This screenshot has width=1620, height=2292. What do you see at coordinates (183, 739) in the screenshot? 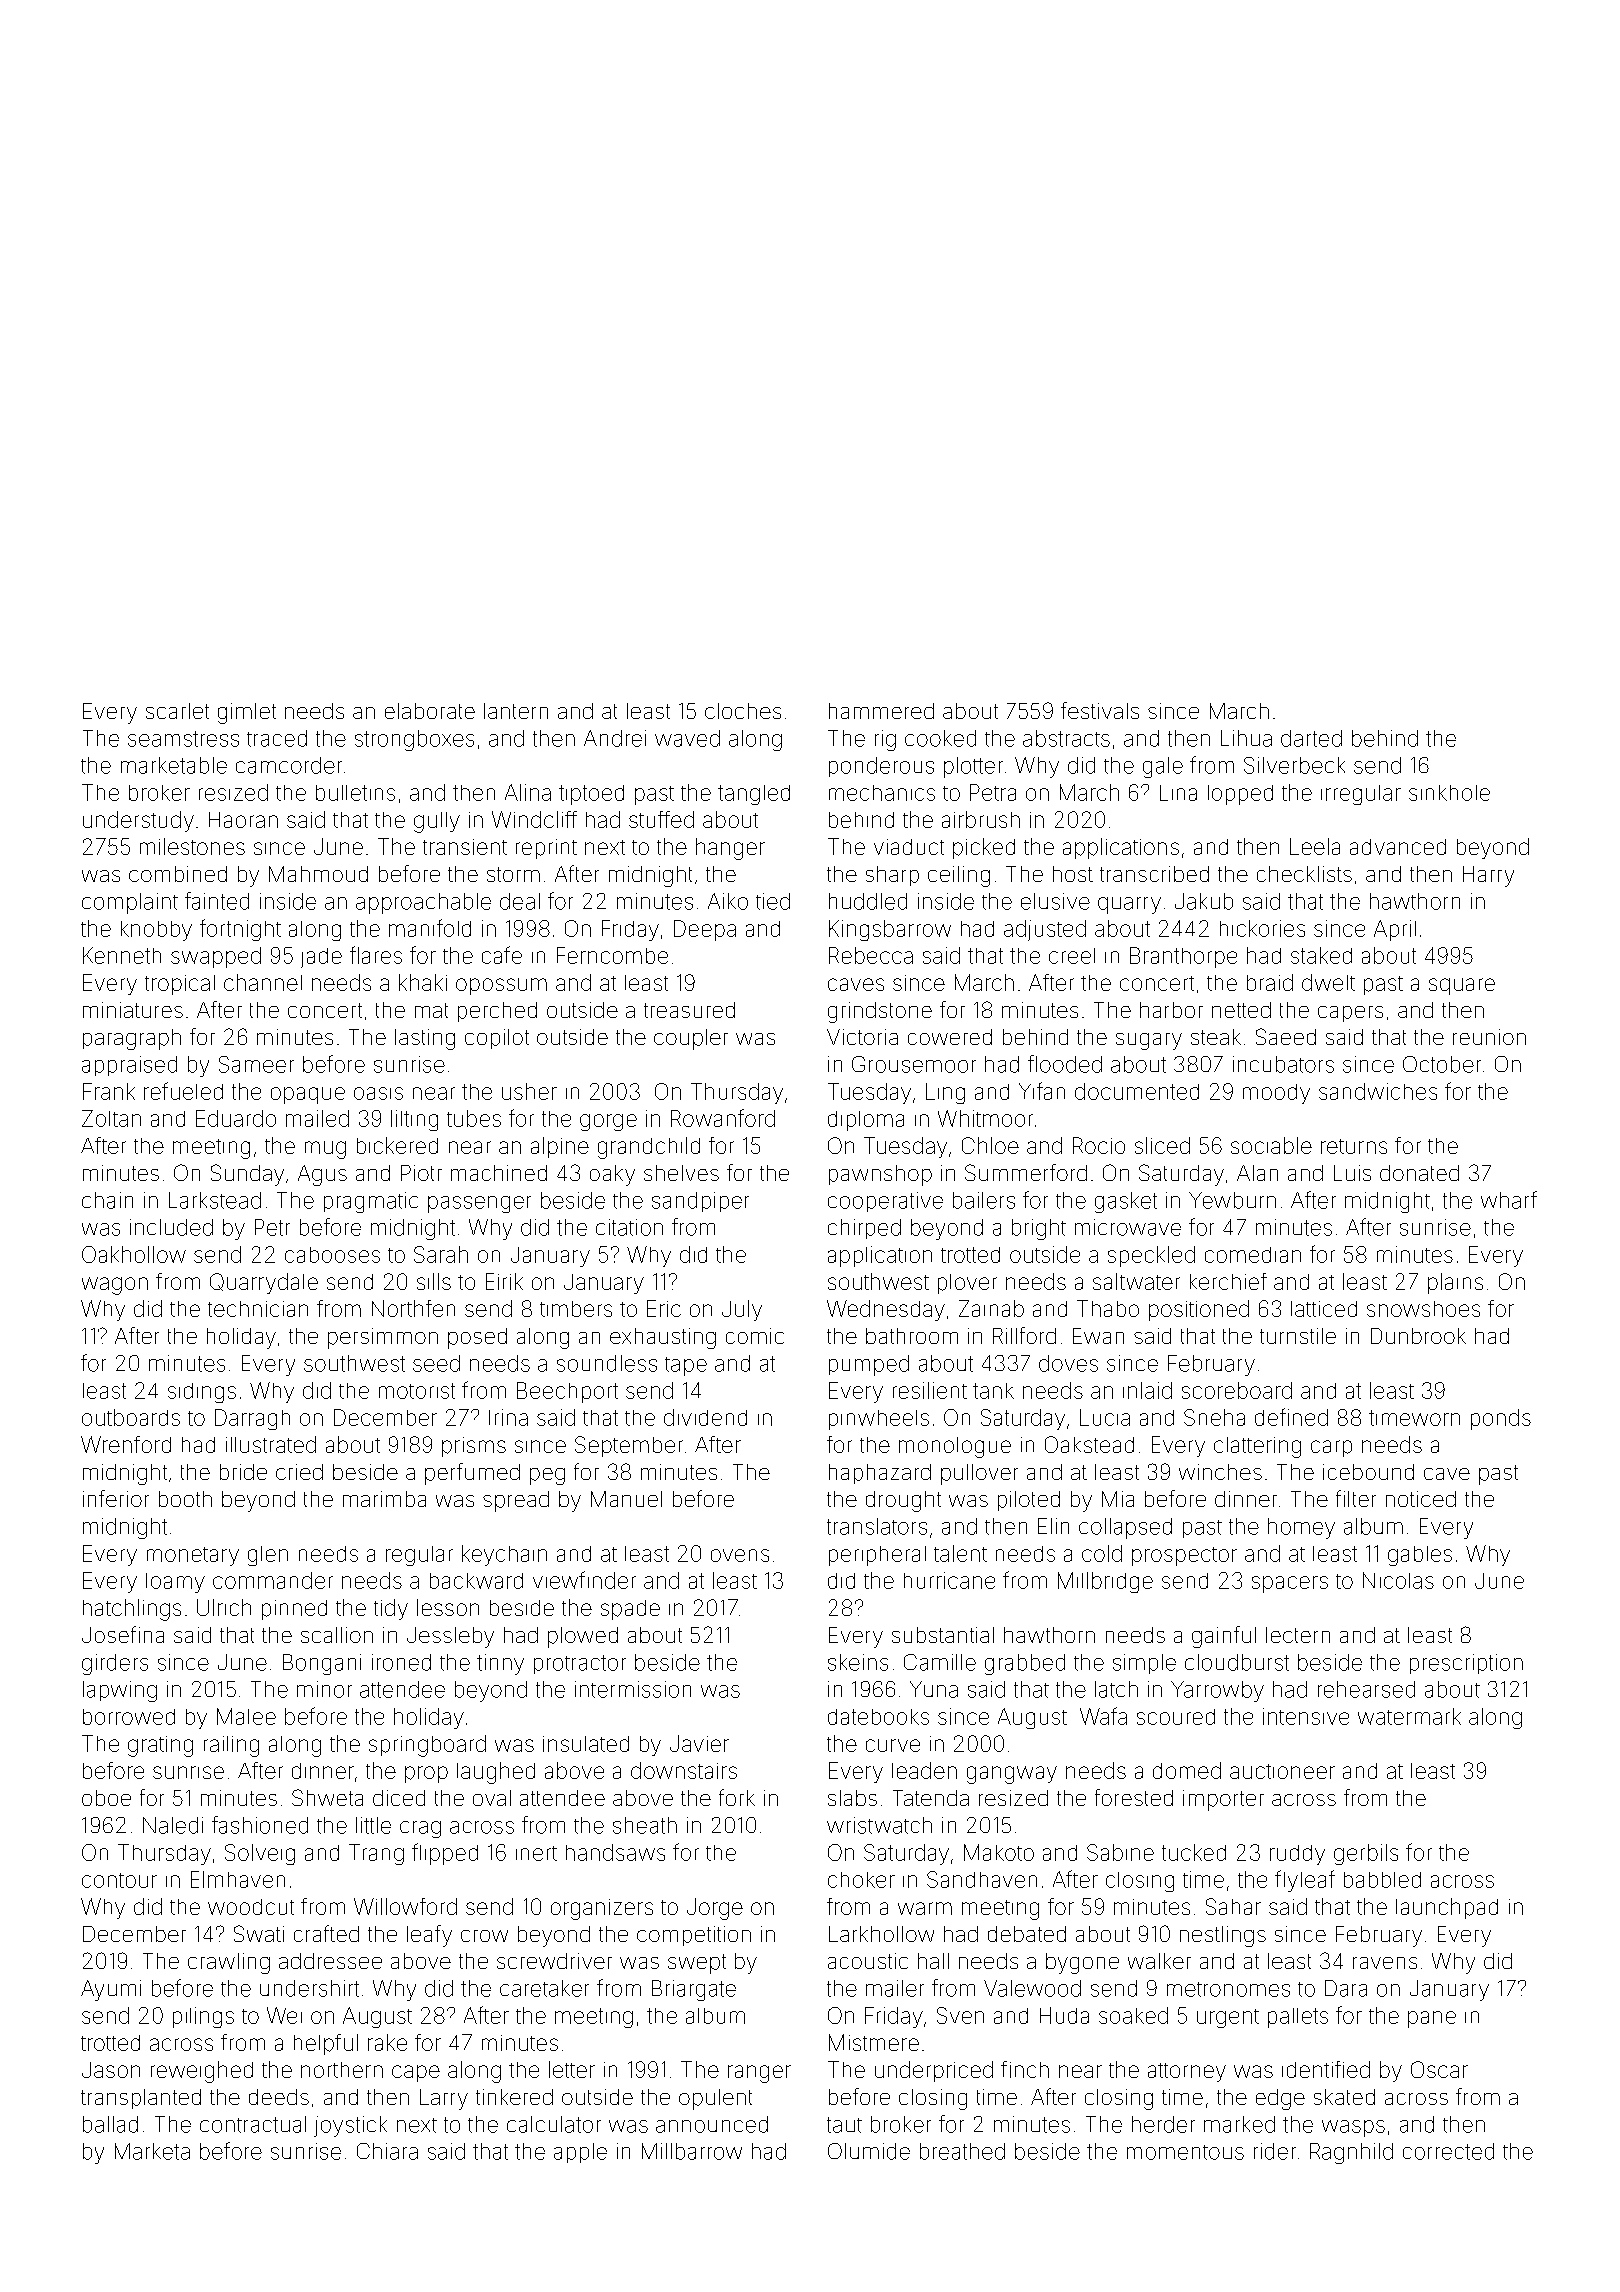
I see `seamstress` at bounding box center [183, 739].
